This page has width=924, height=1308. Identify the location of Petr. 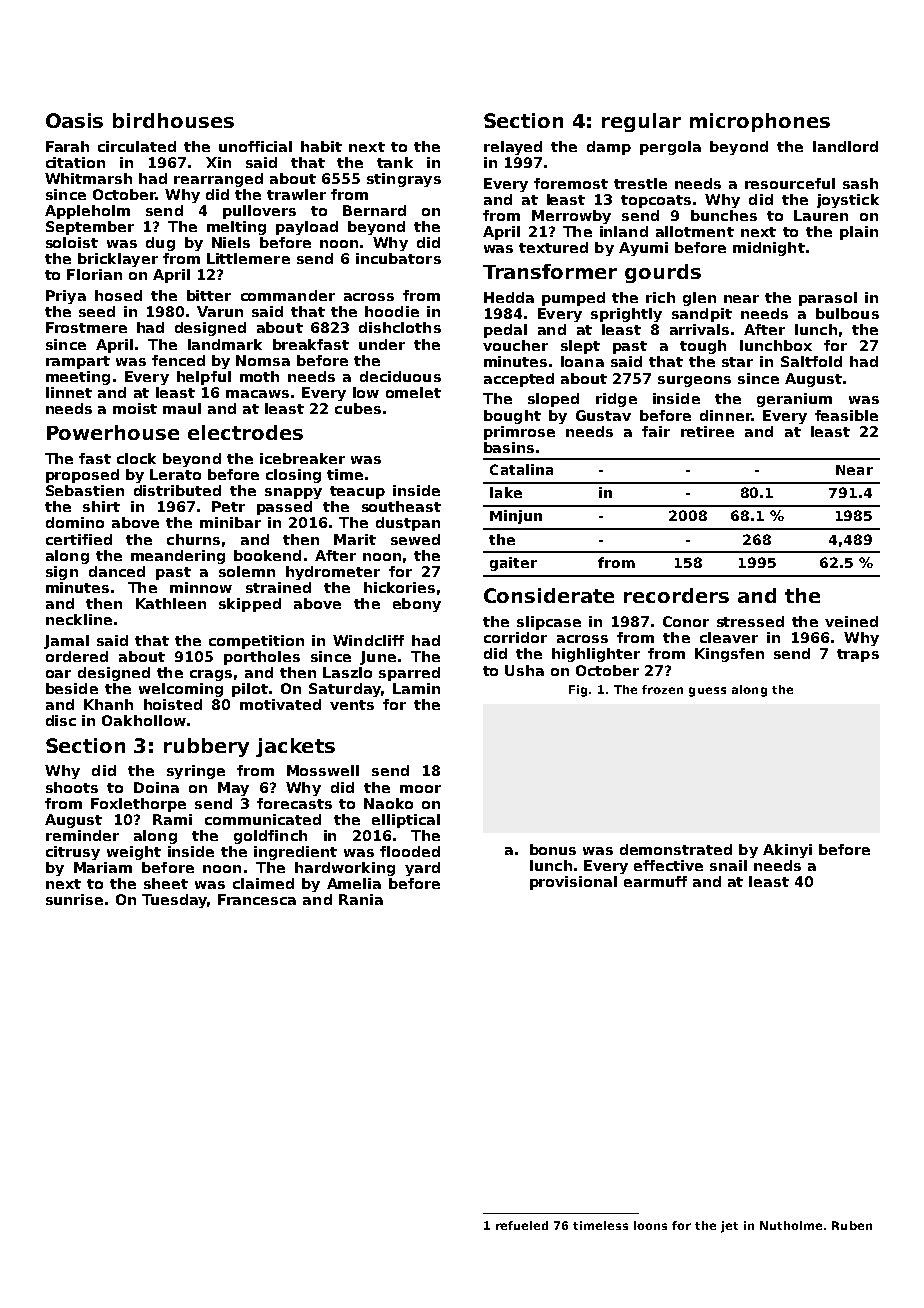
(228, 506).
